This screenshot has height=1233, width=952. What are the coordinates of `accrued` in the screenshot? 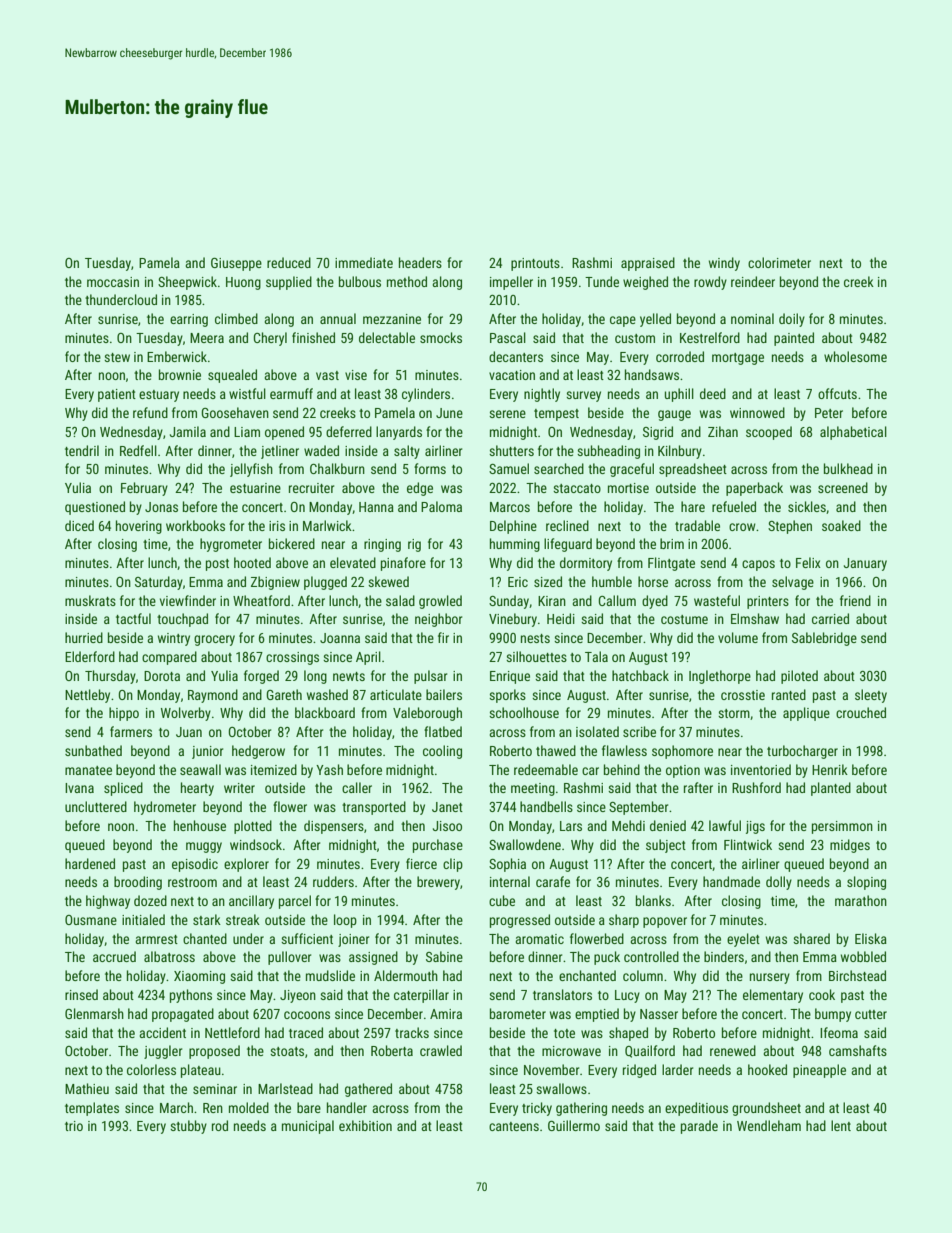 It's located at (114, 956).
